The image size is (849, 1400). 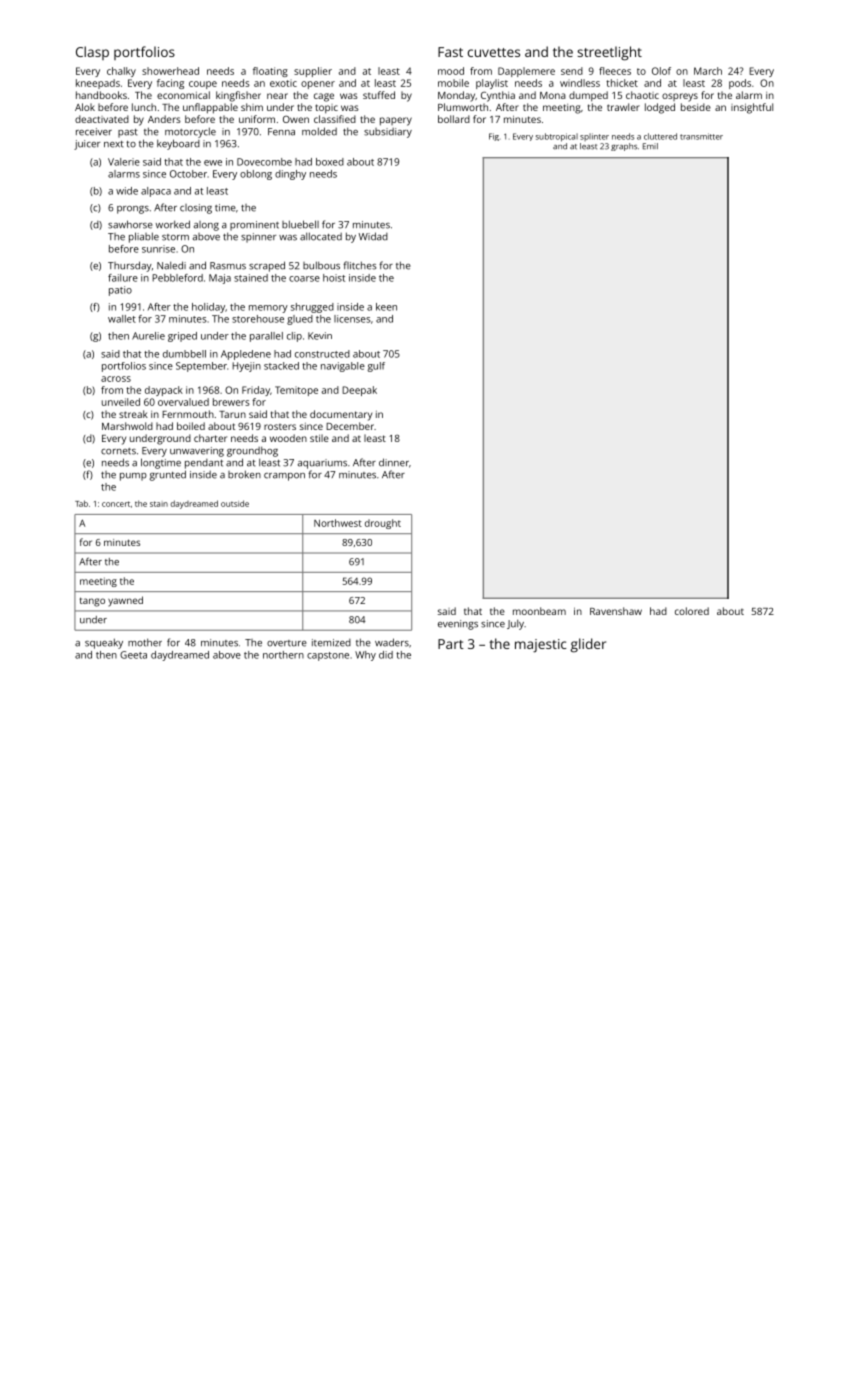 What do you see at coordinates (183, 95) in the screenshot?
I see `economical` at bounding box center [183, 95].
